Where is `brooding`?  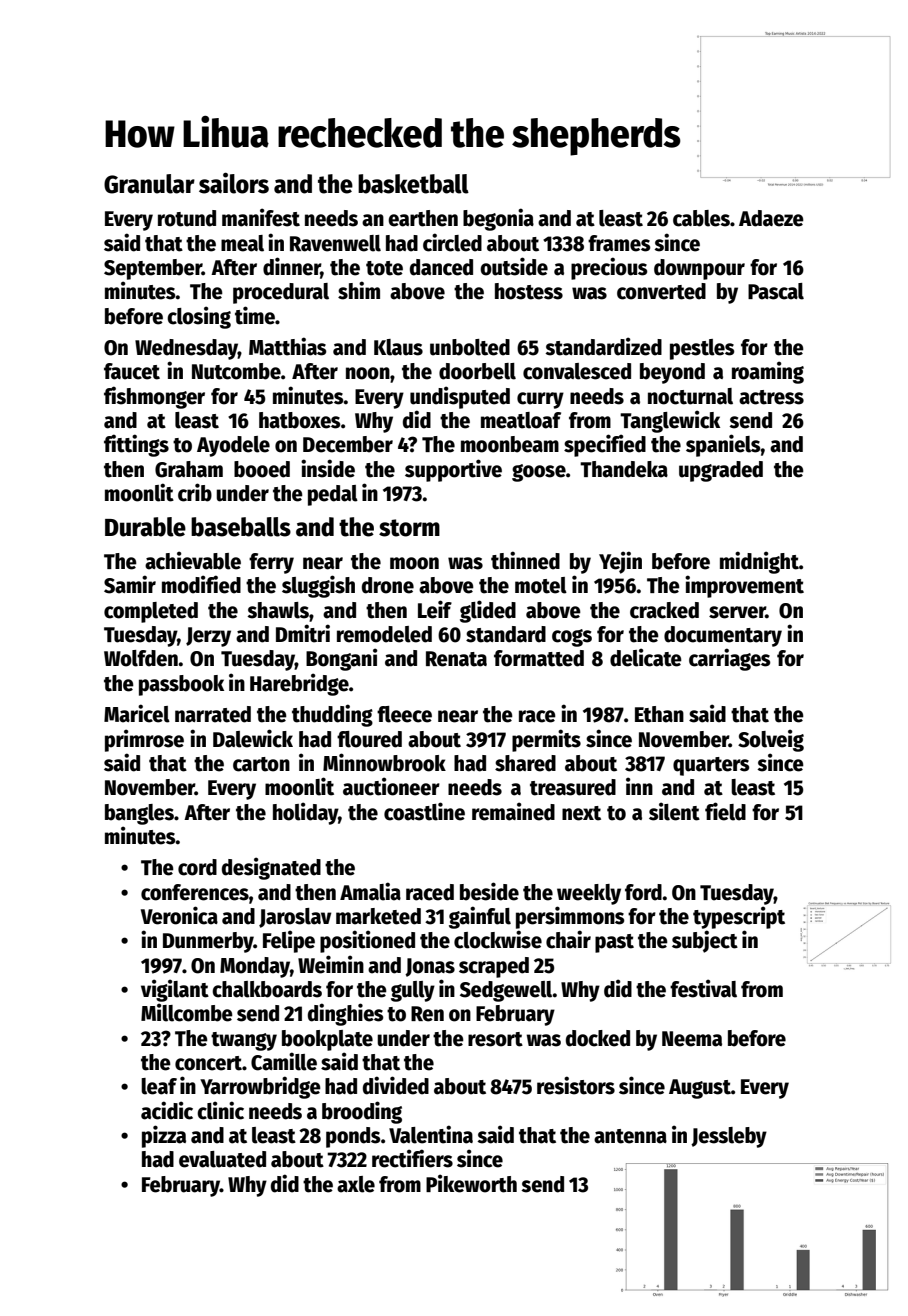 brooding is located at coordinates (362, 1112).
